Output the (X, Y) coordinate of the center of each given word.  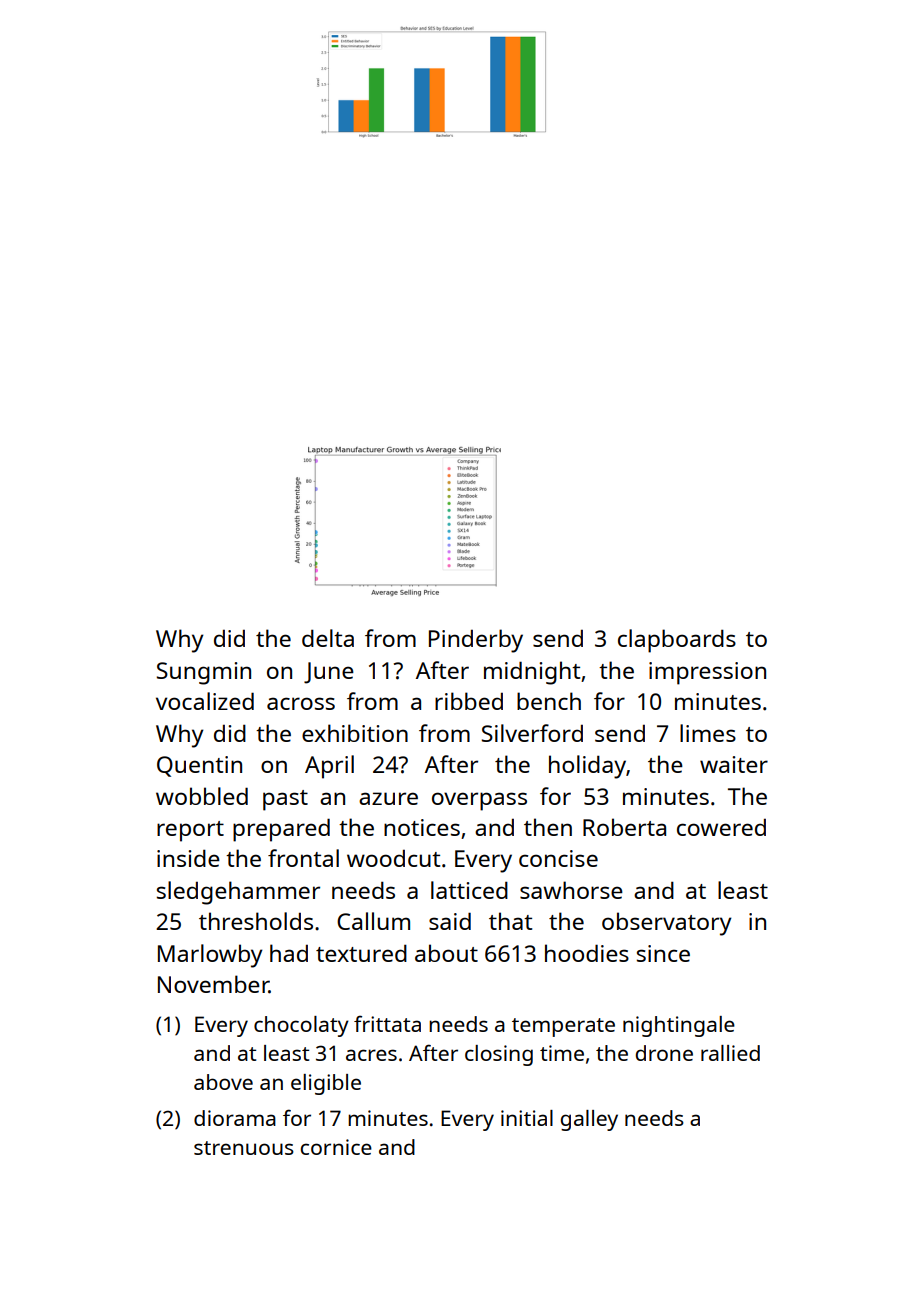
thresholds (256, 921)
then (548, 827)
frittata (387, 1023)
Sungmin (204, 673)
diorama (235, 1118)
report (190, 831)
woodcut (393, 858)
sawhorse (571, 890)
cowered (721, 827)
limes (708, 733)
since (663, 953)
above (223, 1082)
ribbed (469, 701)
